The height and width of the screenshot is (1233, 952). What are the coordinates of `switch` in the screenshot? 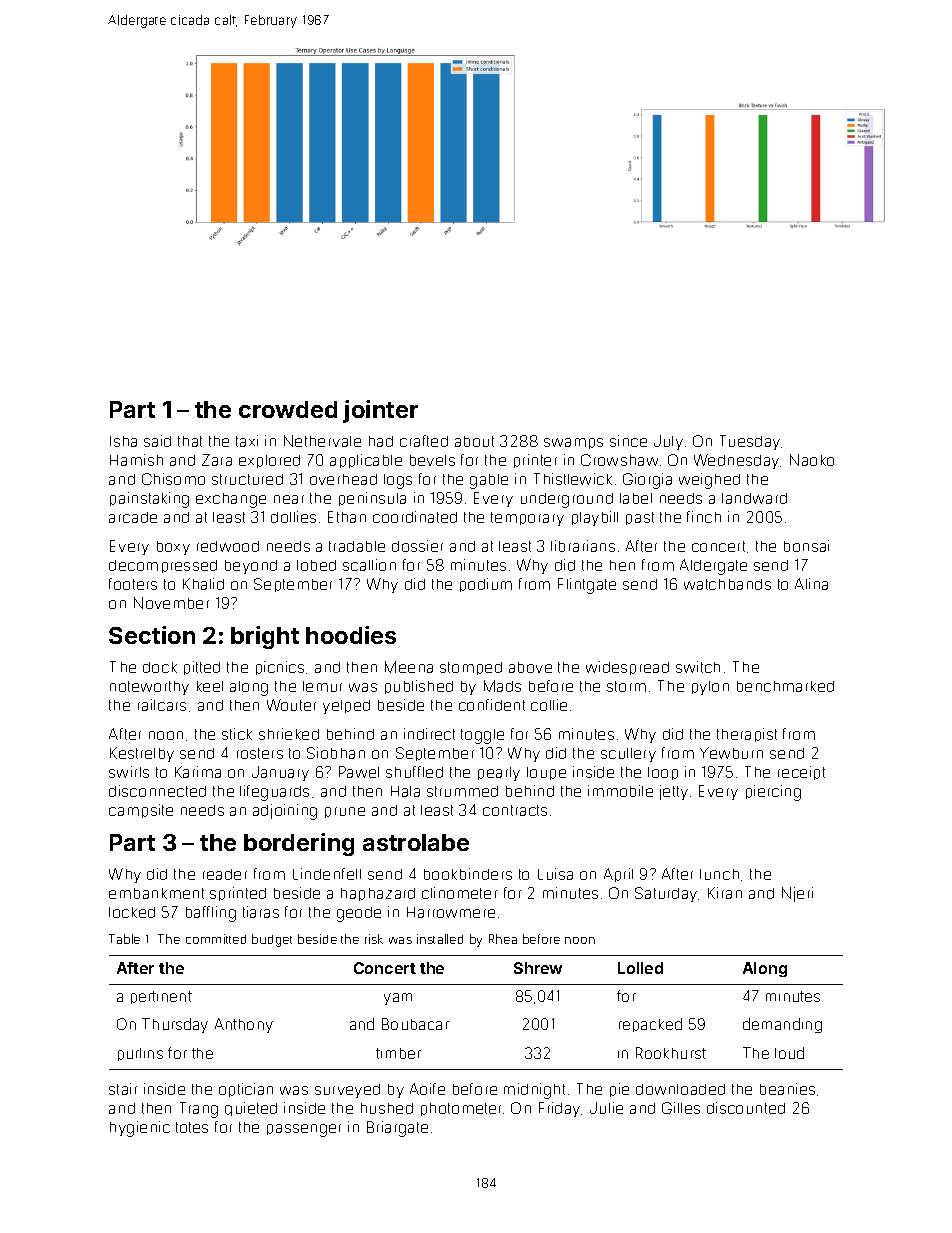 It's located at (698, 667).
